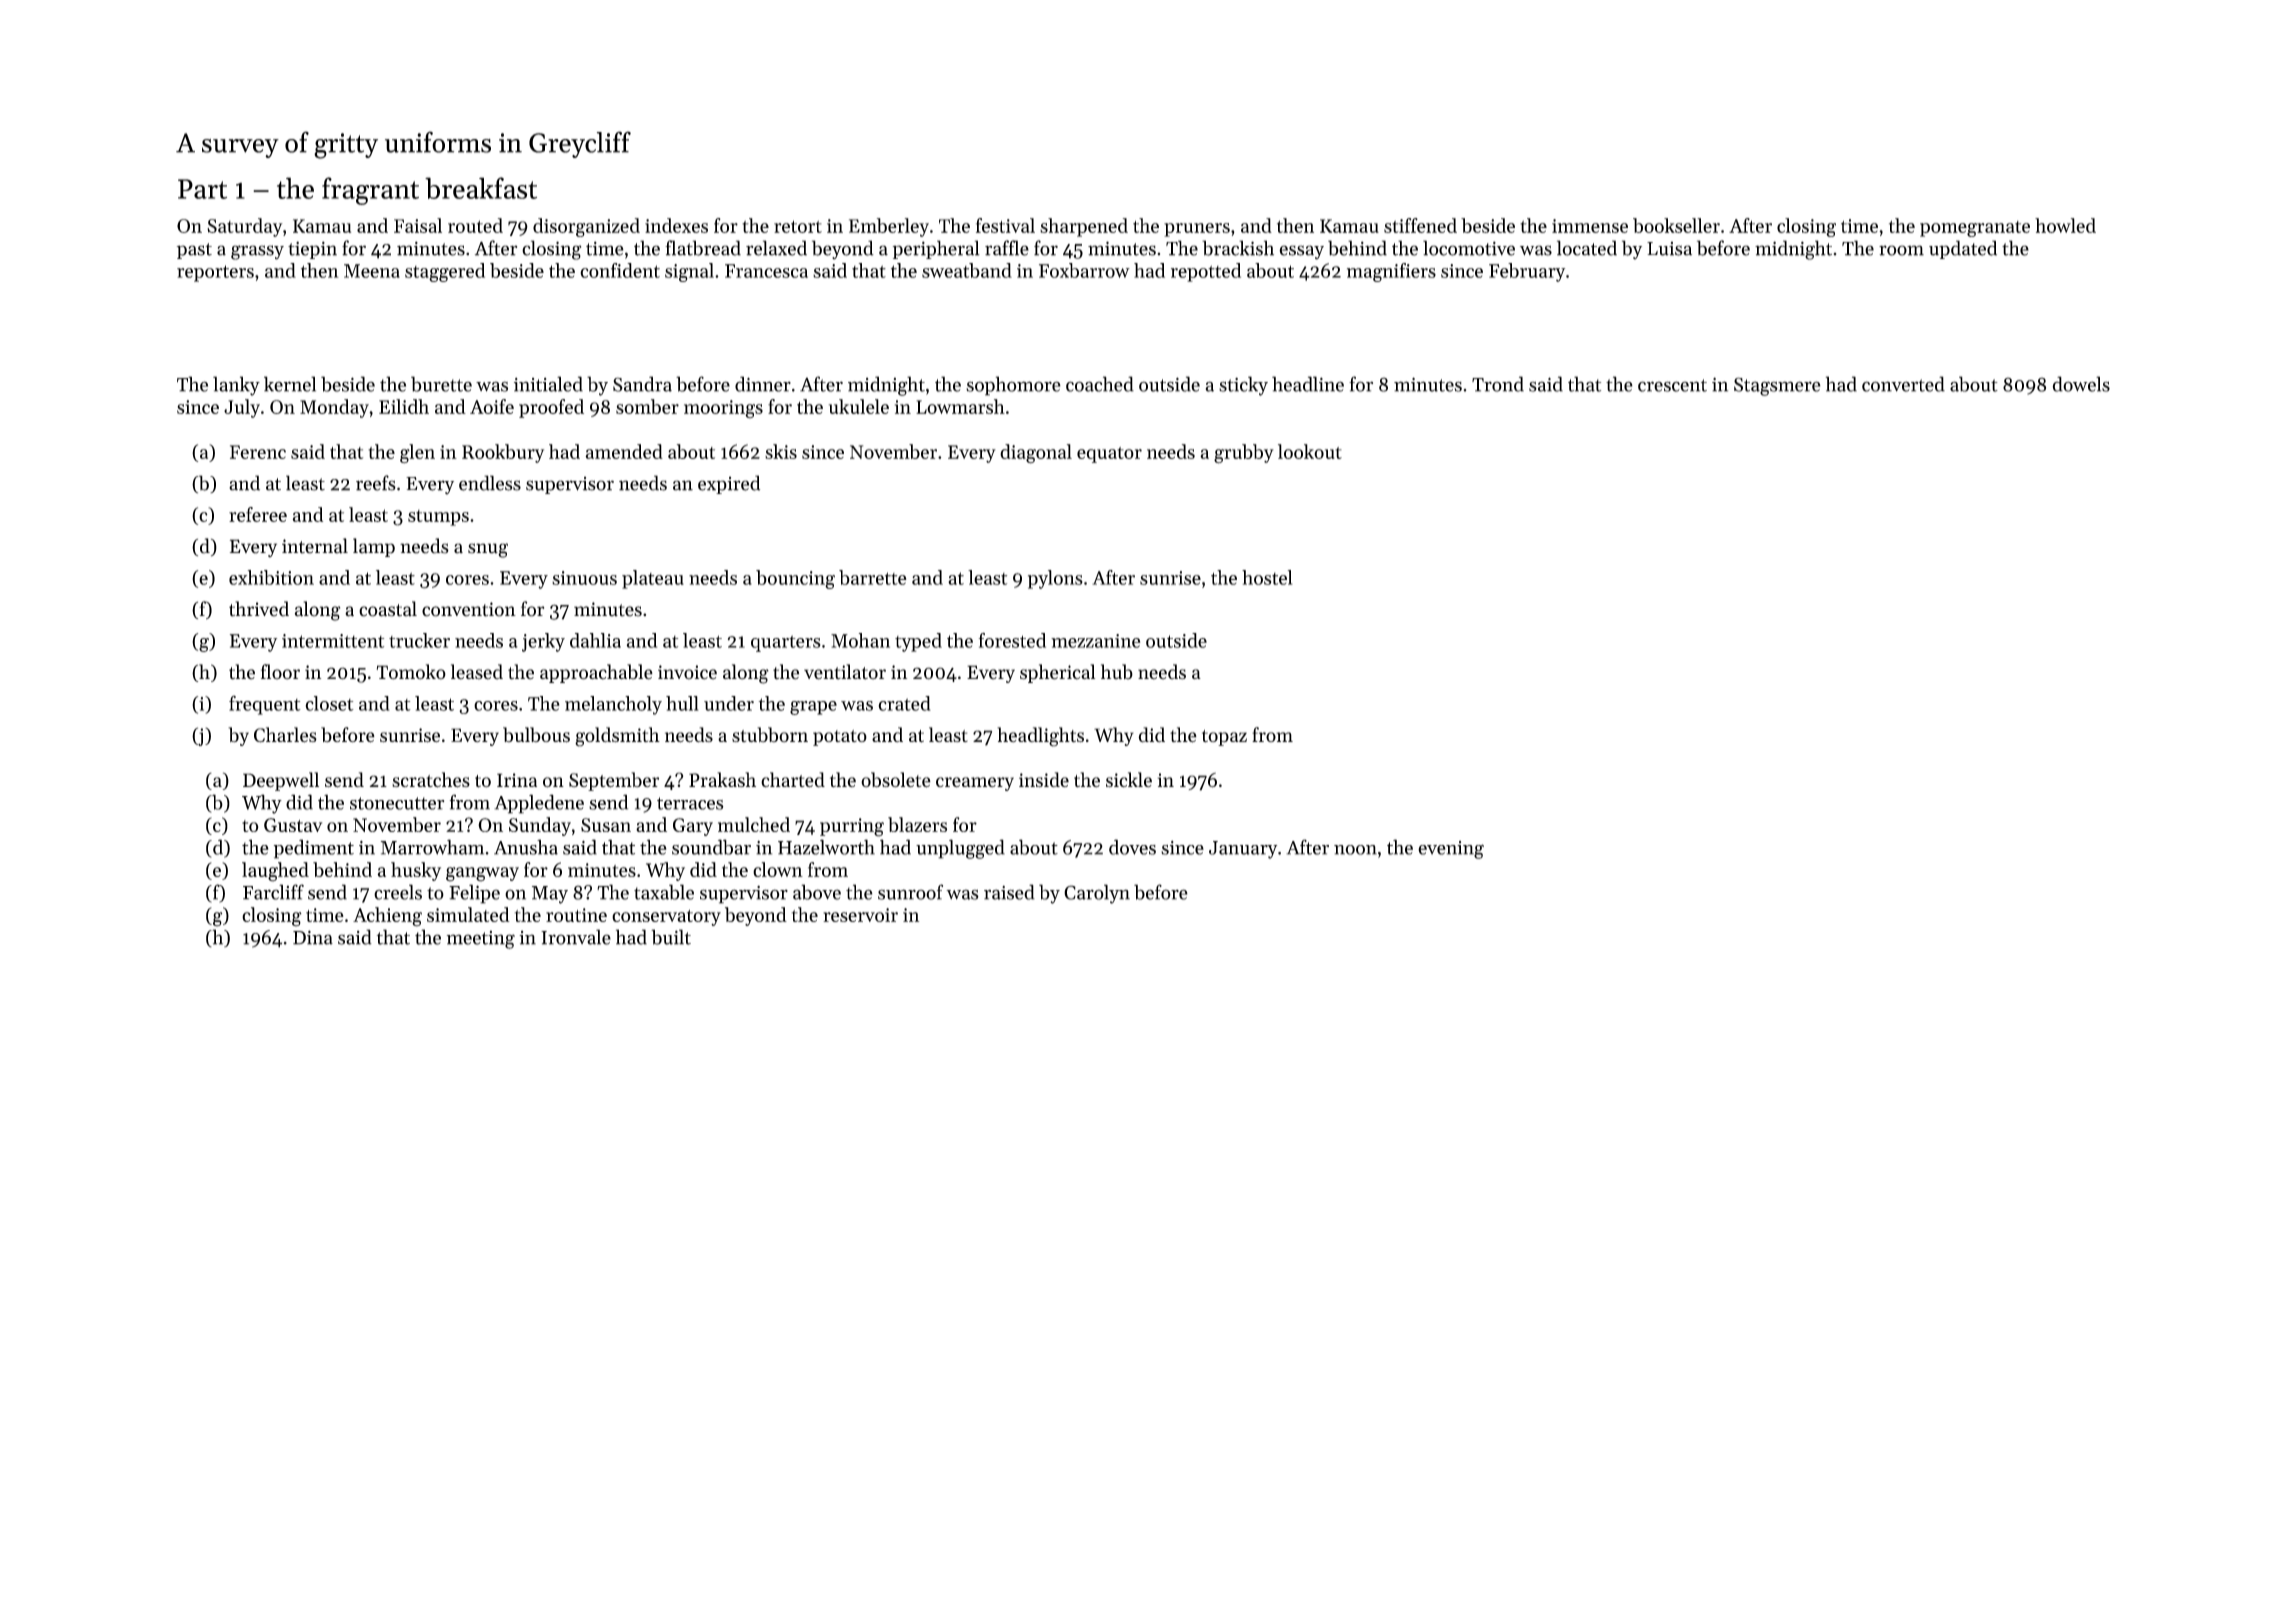 The height and width of the screenshot is (1620, 2292). I want to click on magnifiers, so click(1391, 272).
